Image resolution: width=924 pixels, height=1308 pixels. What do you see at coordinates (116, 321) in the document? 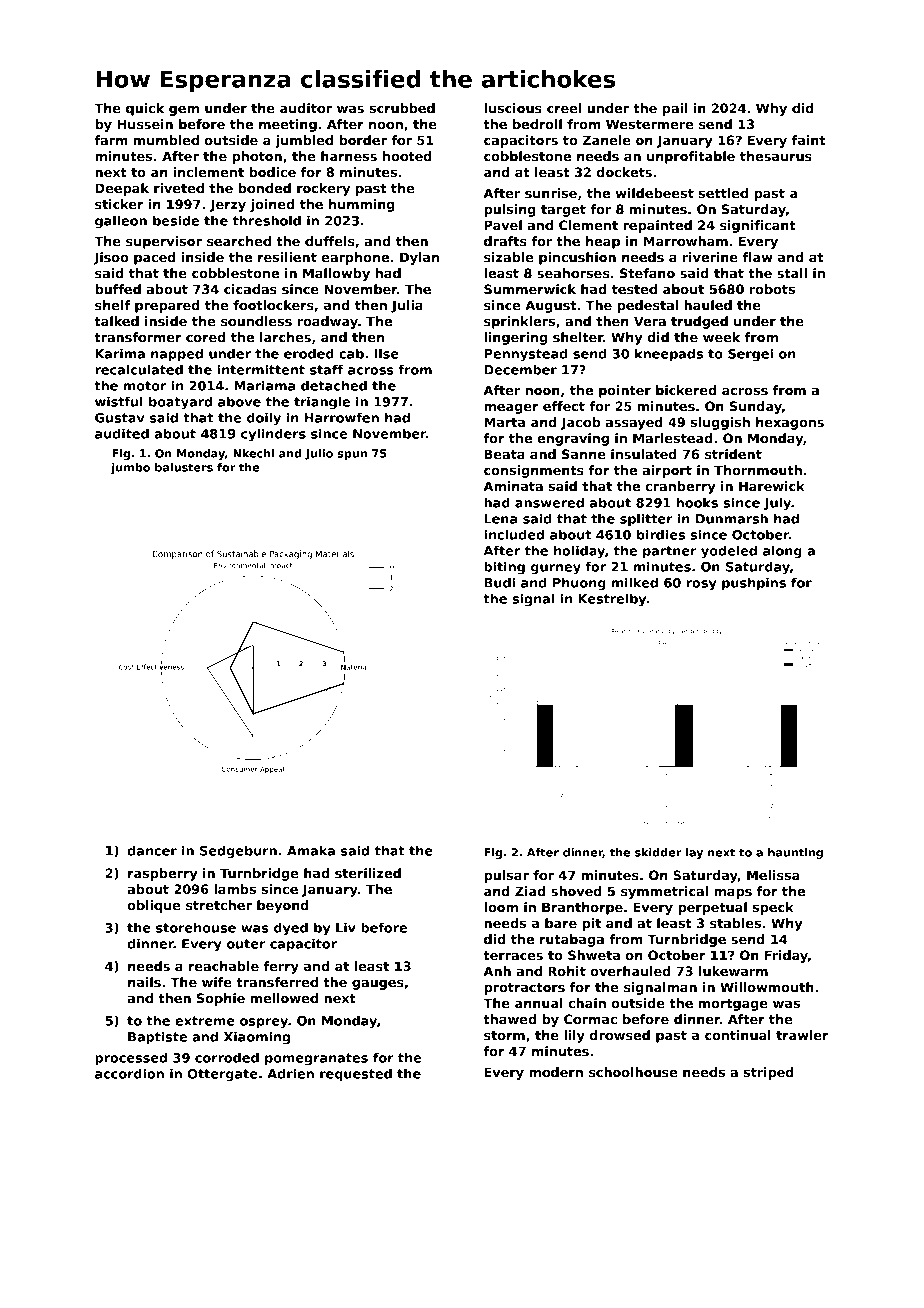
I see `talked` at bounding box center [116, 321].
